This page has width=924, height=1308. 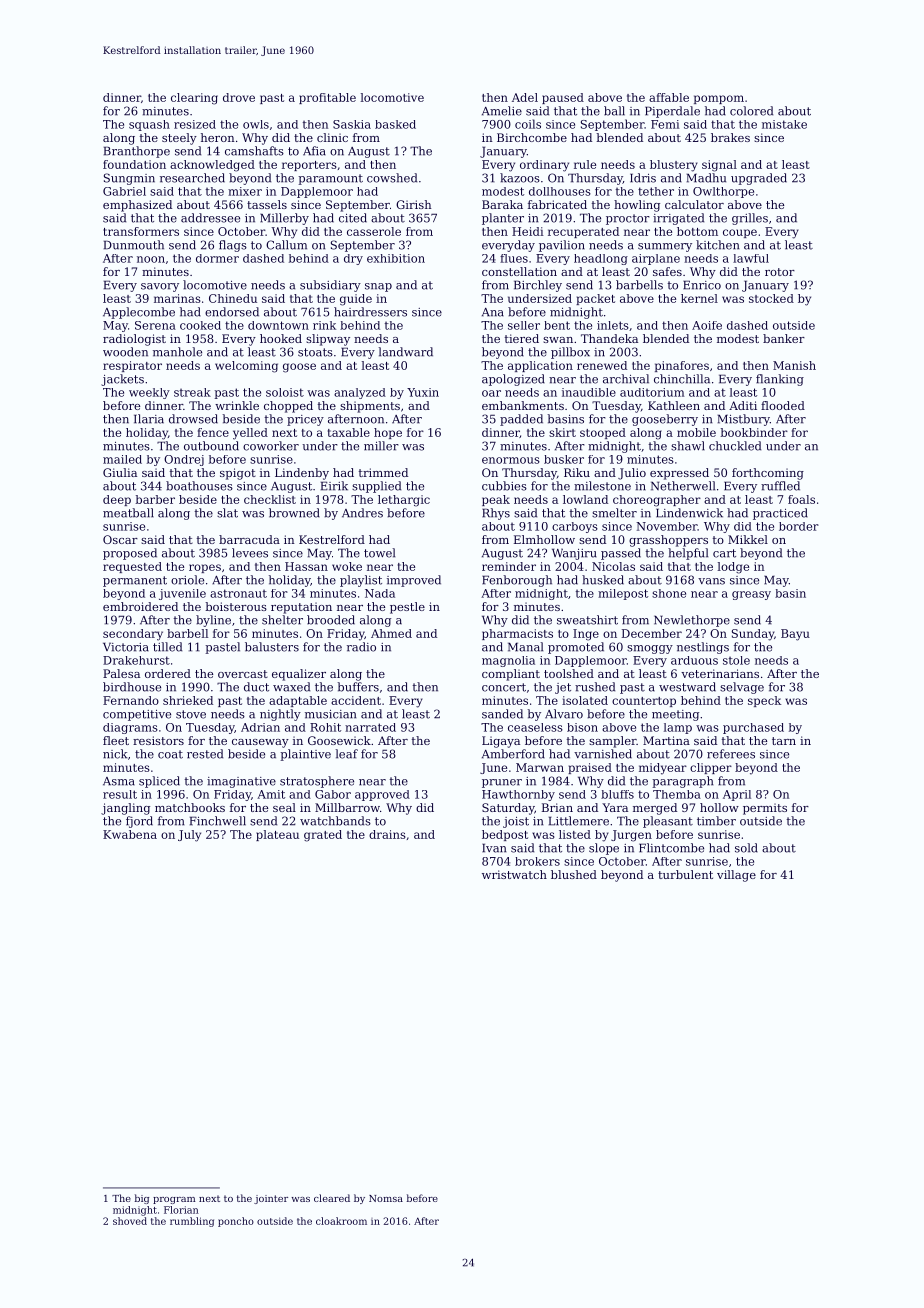 I want to click on Rhys, so click(x=496, y=514).
